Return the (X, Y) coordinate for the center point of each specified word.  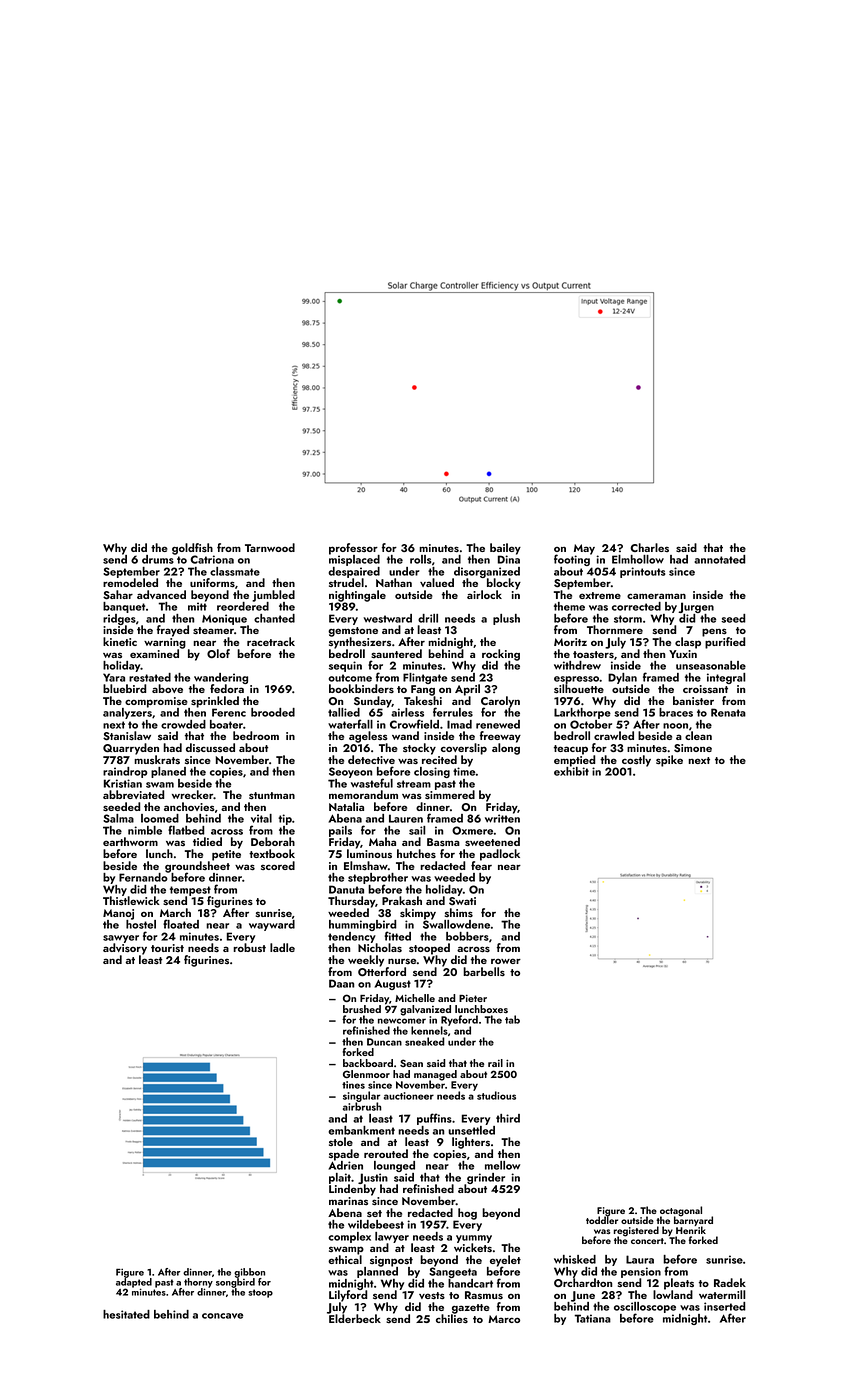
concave (222, 1316)
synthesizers (360, 643)
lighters (471, 1143)
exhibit (571, 771)
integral (726, 678)
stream (414, 784)
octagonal (681, 1211)
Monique (224, 619)
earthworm (130, 841)
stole (341, 1141)
